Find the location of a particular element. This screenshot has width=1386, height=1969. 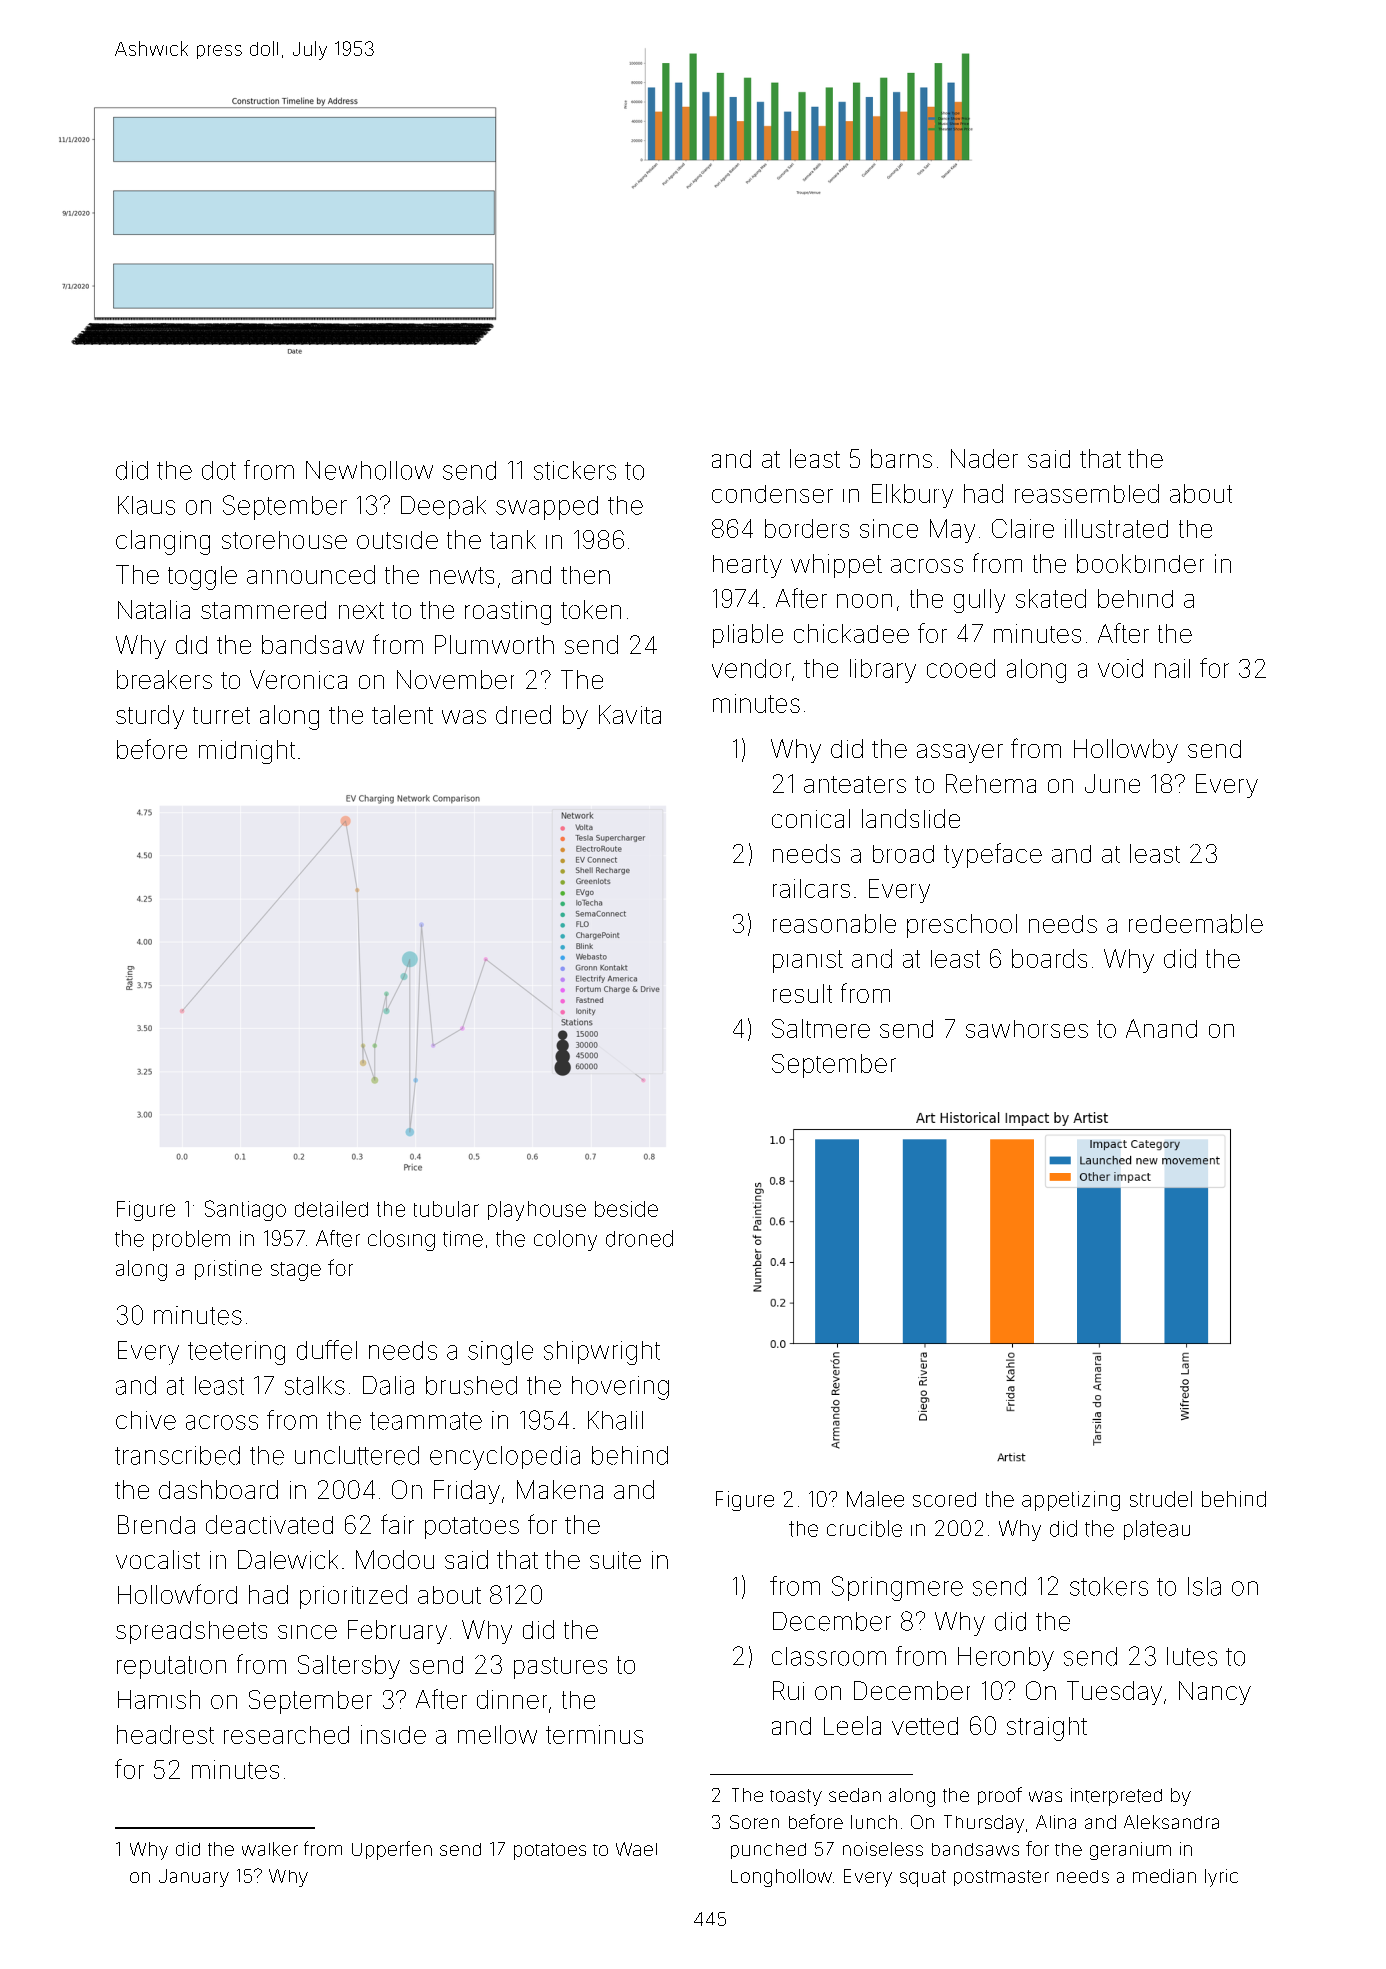

Heronby is located at coordinates (1006, 1659).
